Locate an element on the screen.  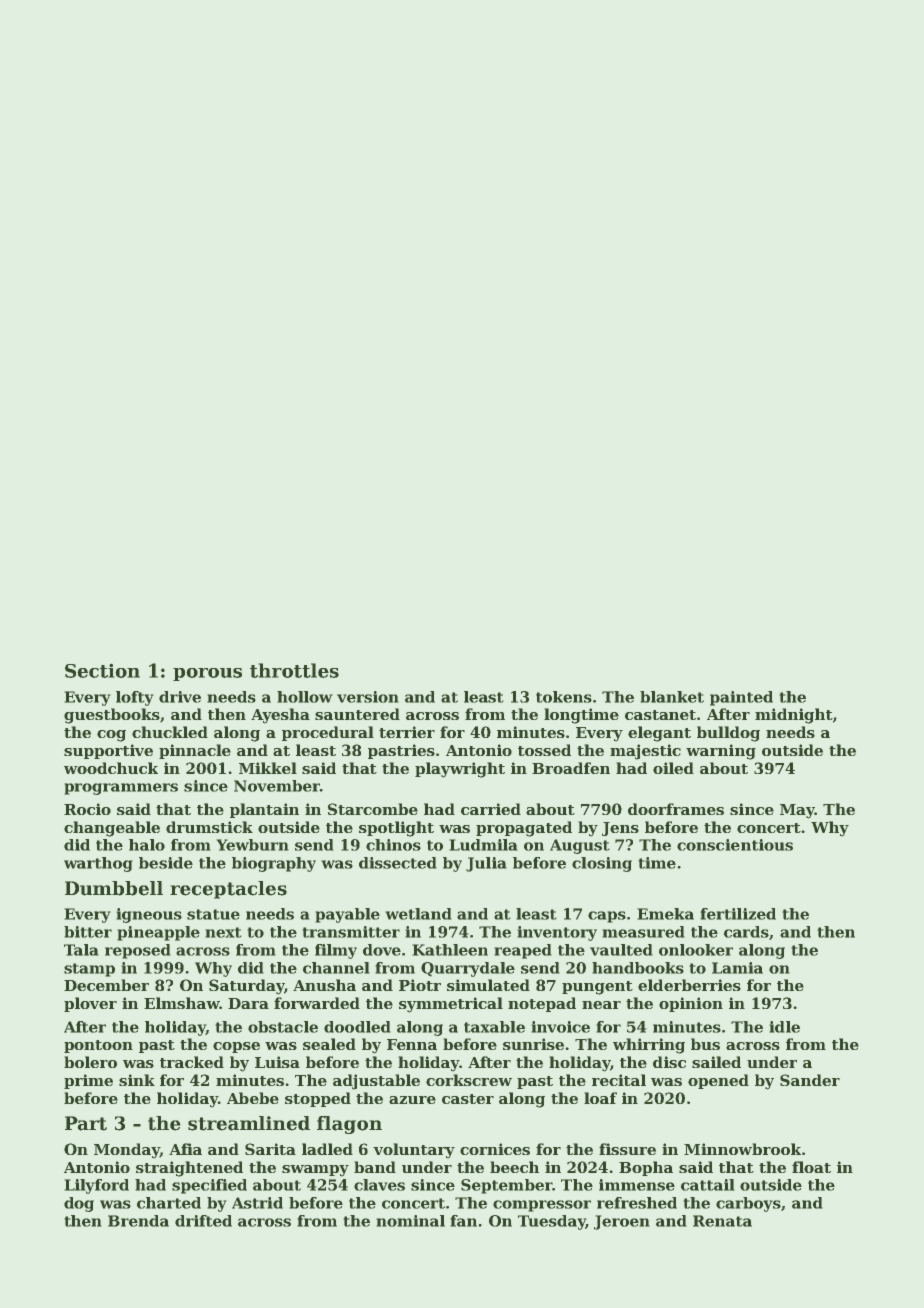
Section is located at coordinates (102, 670).
